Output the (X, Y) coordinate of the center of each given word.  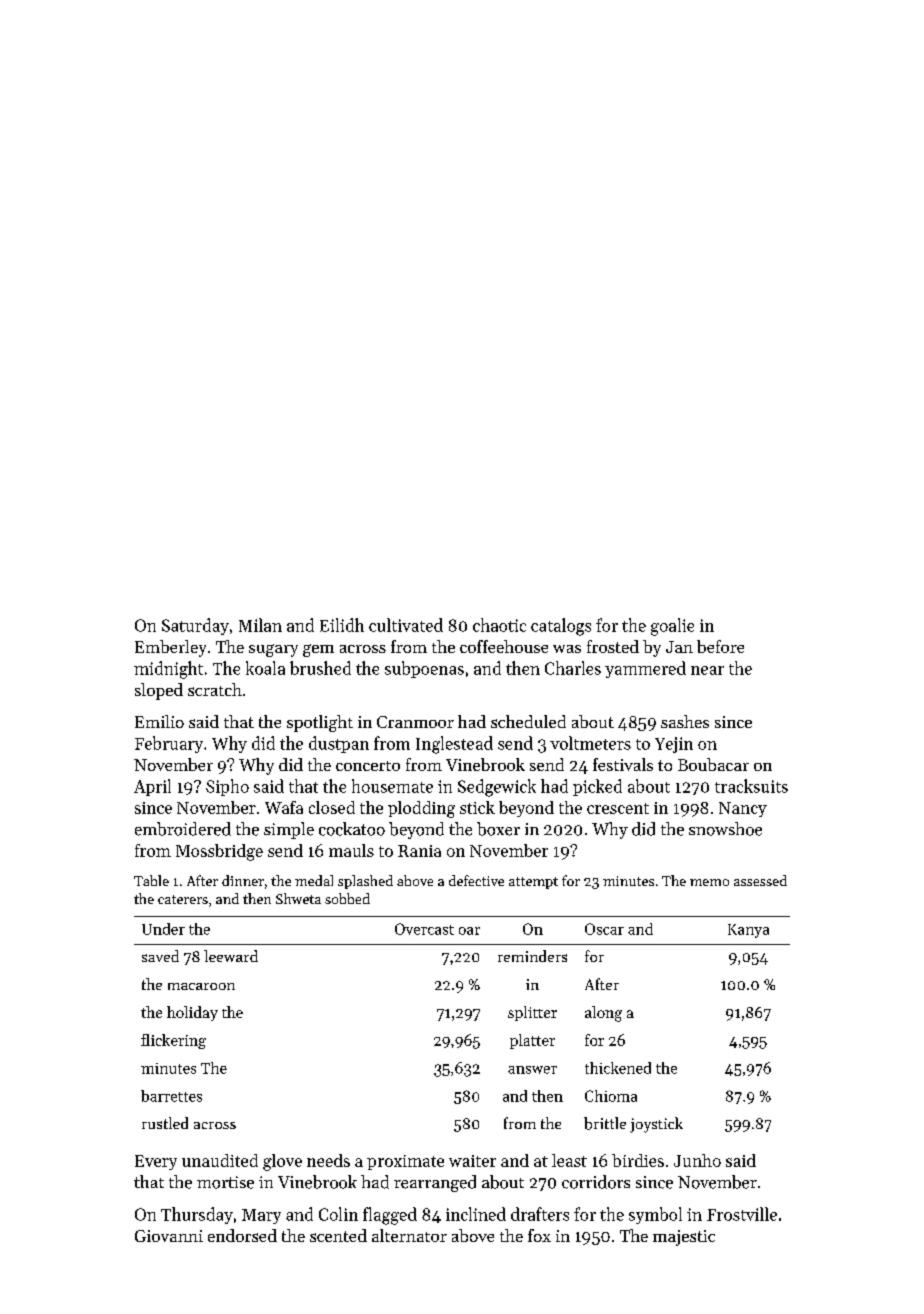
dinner (243, 880)
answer (532, 1070)
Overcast (424, 929)
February (169, 744)
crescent (618, 808)
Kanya (748, 931)
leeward (231, 956)
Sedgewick (497, 788)
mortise (225, 1182)
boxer (498, 829)
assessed (760, 880)
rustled (165, 1123)
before (720, 646)
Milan (260, 625)
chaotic (499, 625)
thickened (618, 1068)
